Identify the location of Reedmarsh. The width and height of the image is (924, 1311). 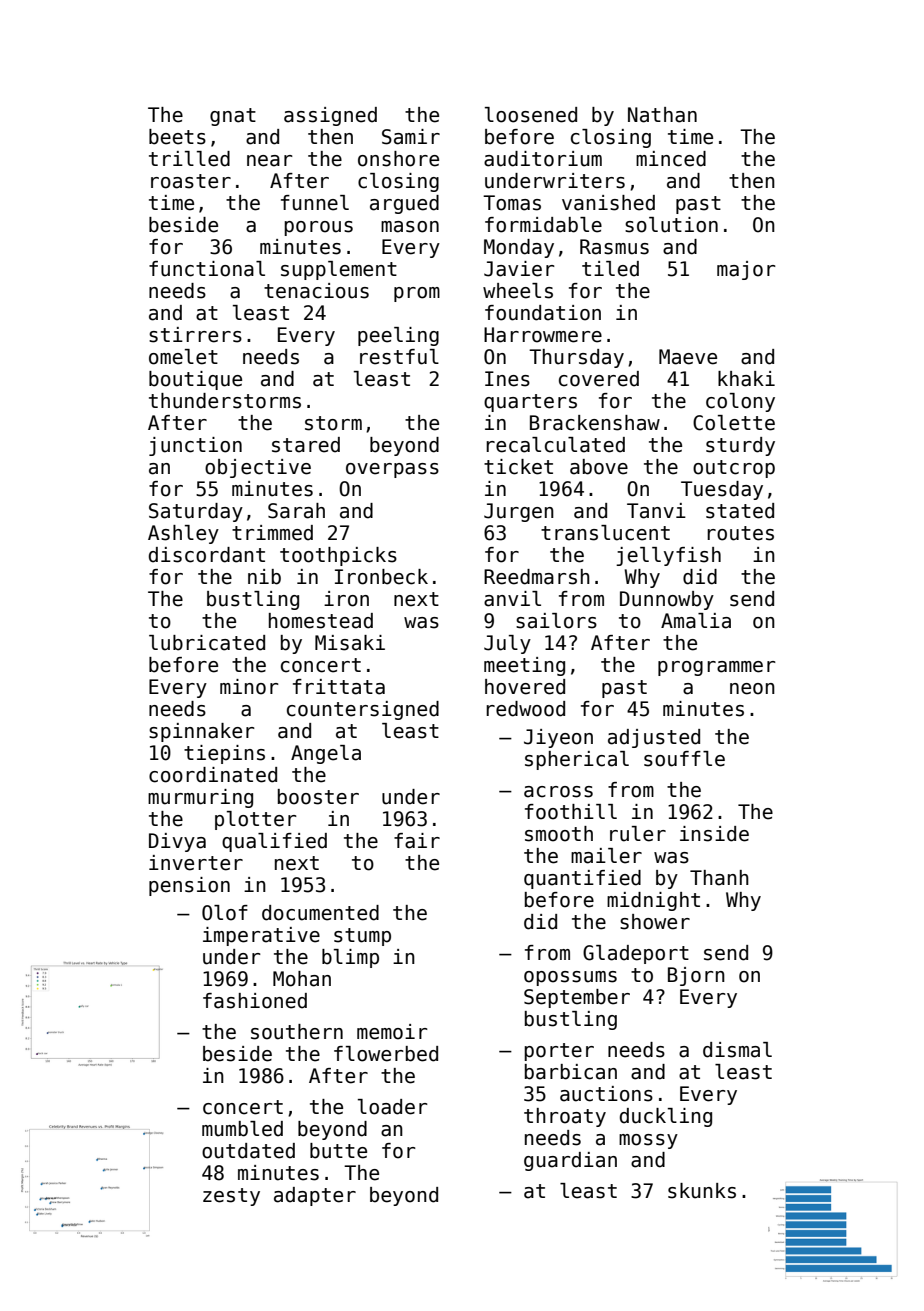
(537, 577).
